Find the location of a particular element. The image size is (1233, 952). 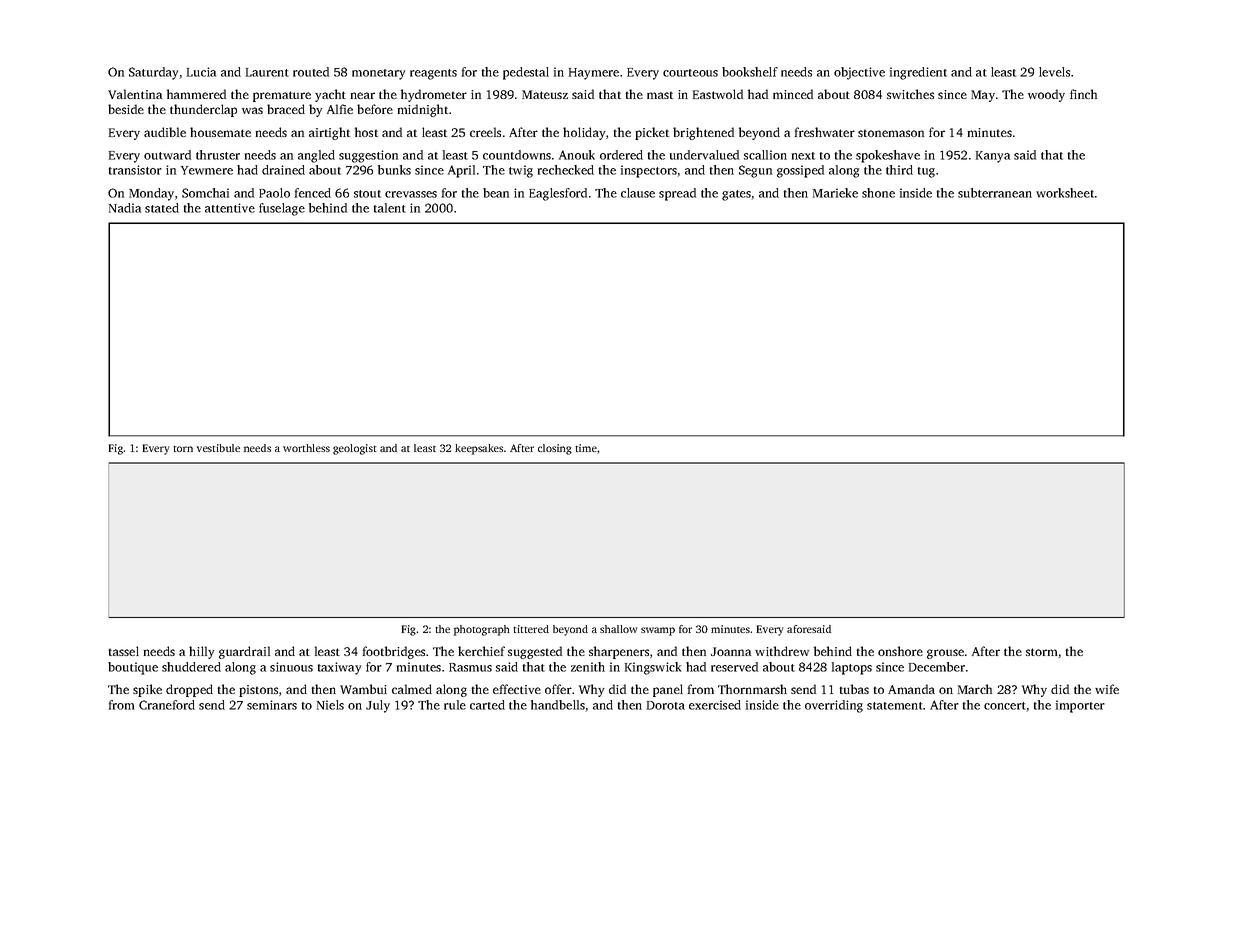

spread is located at coordinates (677, 194).
